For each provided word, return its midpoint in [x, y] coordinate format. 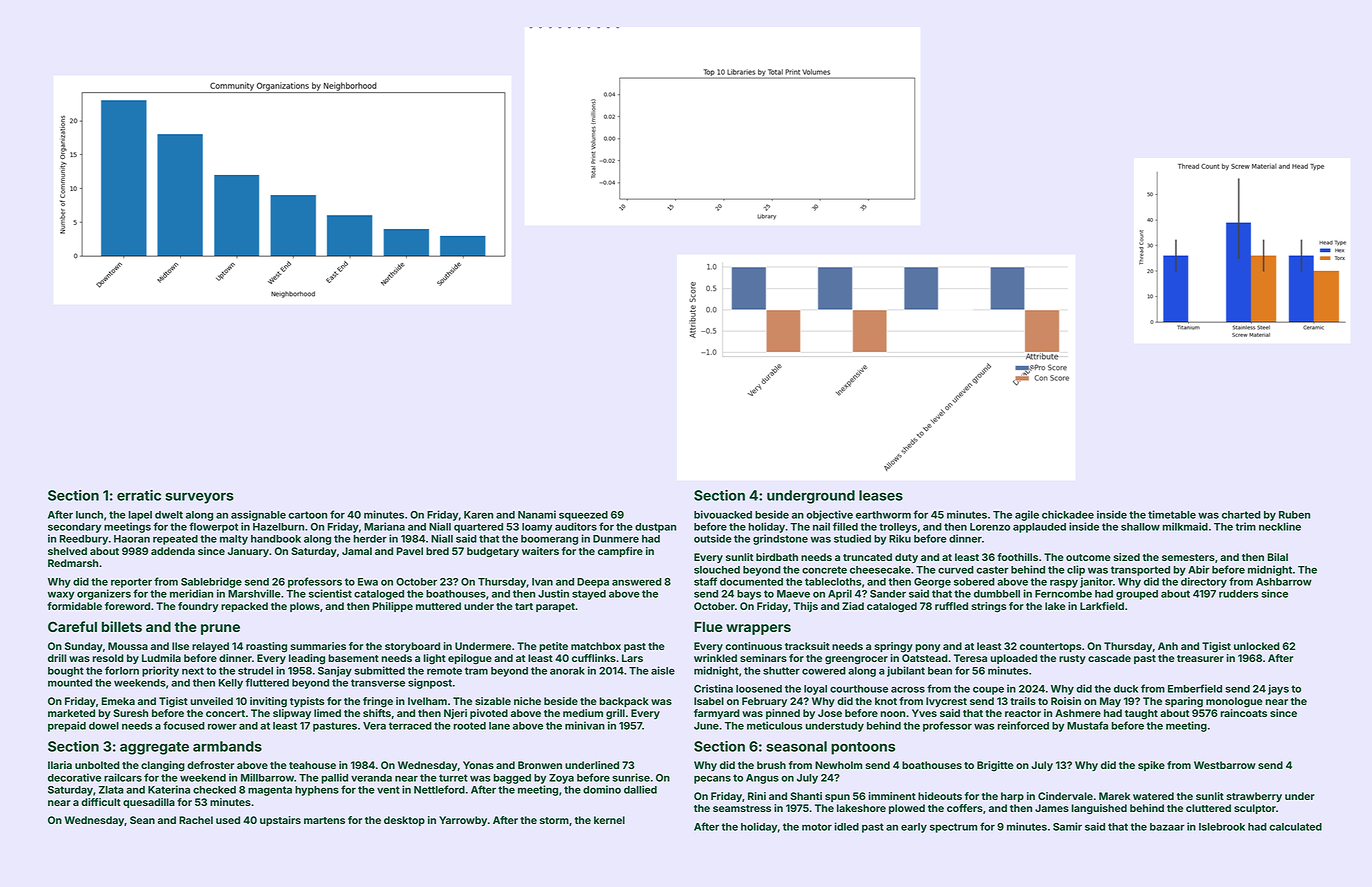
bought [66, 672]
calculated [1295, 827]
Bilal [1278, 557]
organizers [104, 594]
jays [1278, 689]
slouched [717, 570]
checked [214, 790]
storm [554, 820]
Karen [478, 515]
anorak [567, 671]
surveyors [199, 498]
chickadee [1068, 514]
